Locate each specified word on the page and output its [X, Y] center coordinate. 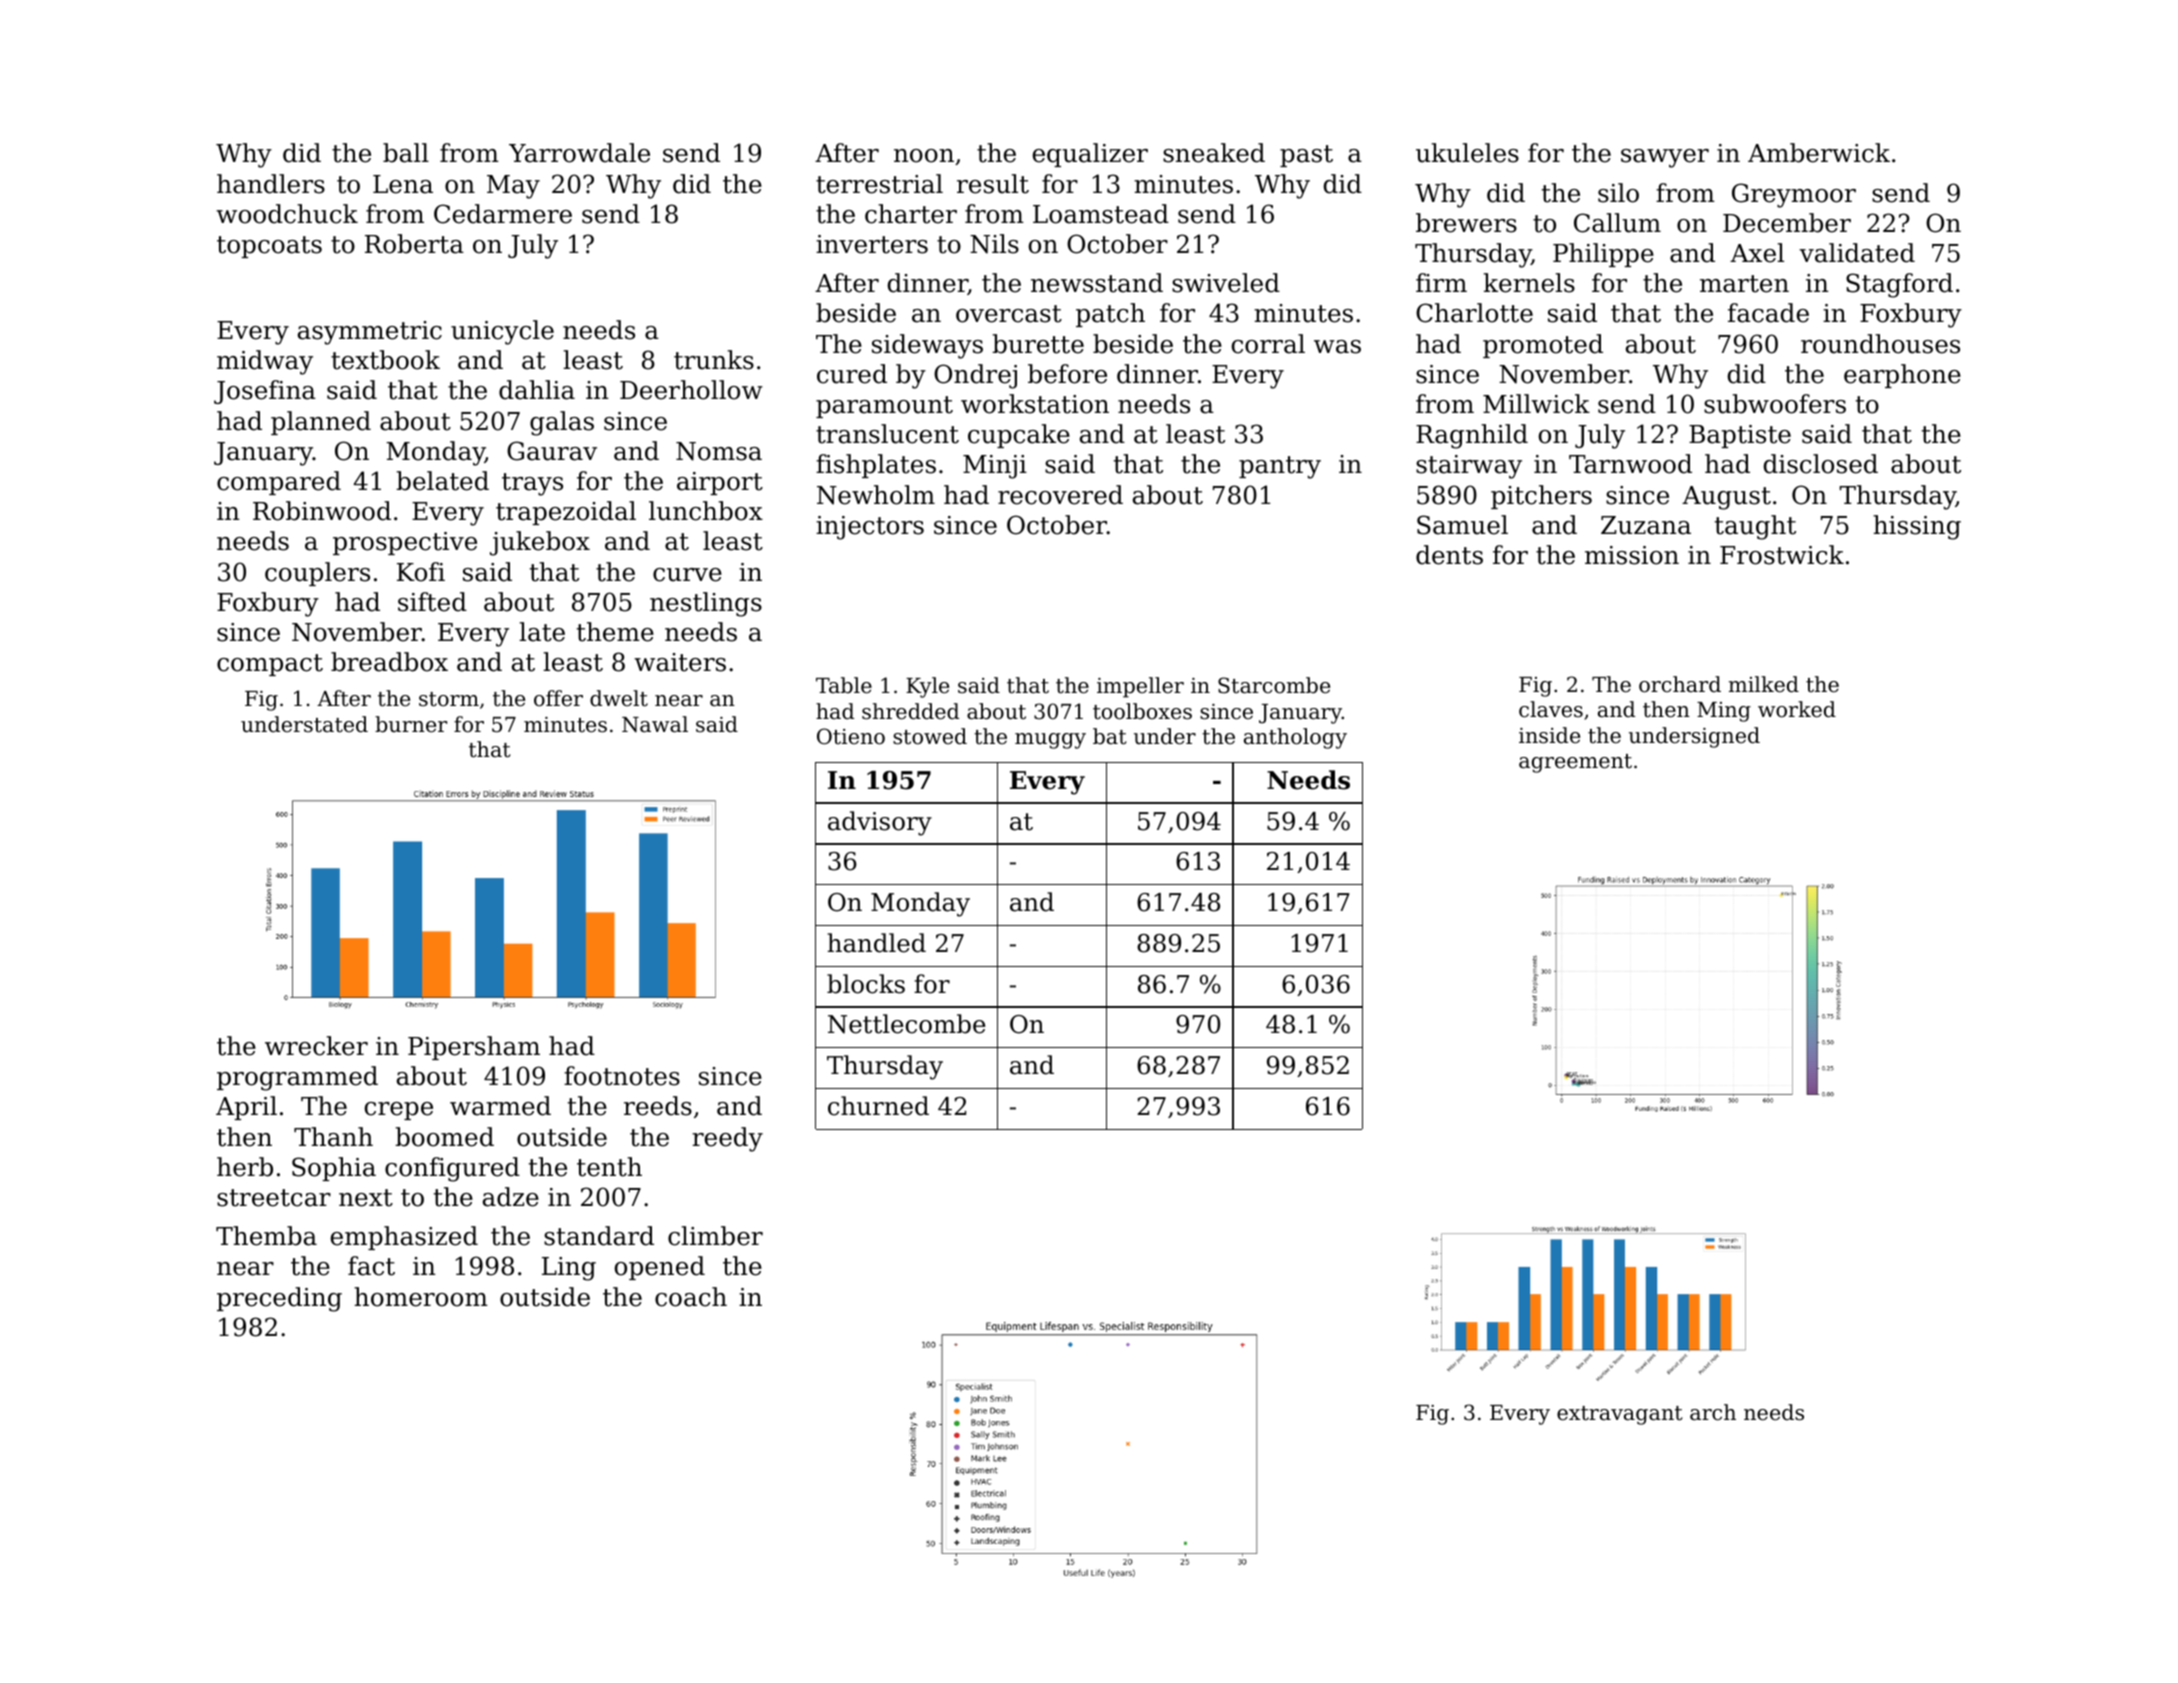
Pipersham [474, 1048]
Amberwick [1819, 153]
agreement [1575, 763]
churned [878, 1106]
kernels [1529, 283]
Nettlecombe [906, 1024]
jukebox [540, 543]
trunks [714, 360]
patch [1110, 315]
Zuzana [1646, 525]
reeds [658, 1106]
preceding [279, 1299]
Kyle [927, 687]
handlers [271, 184]
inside [1549, 735]
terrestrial [879, 184]
